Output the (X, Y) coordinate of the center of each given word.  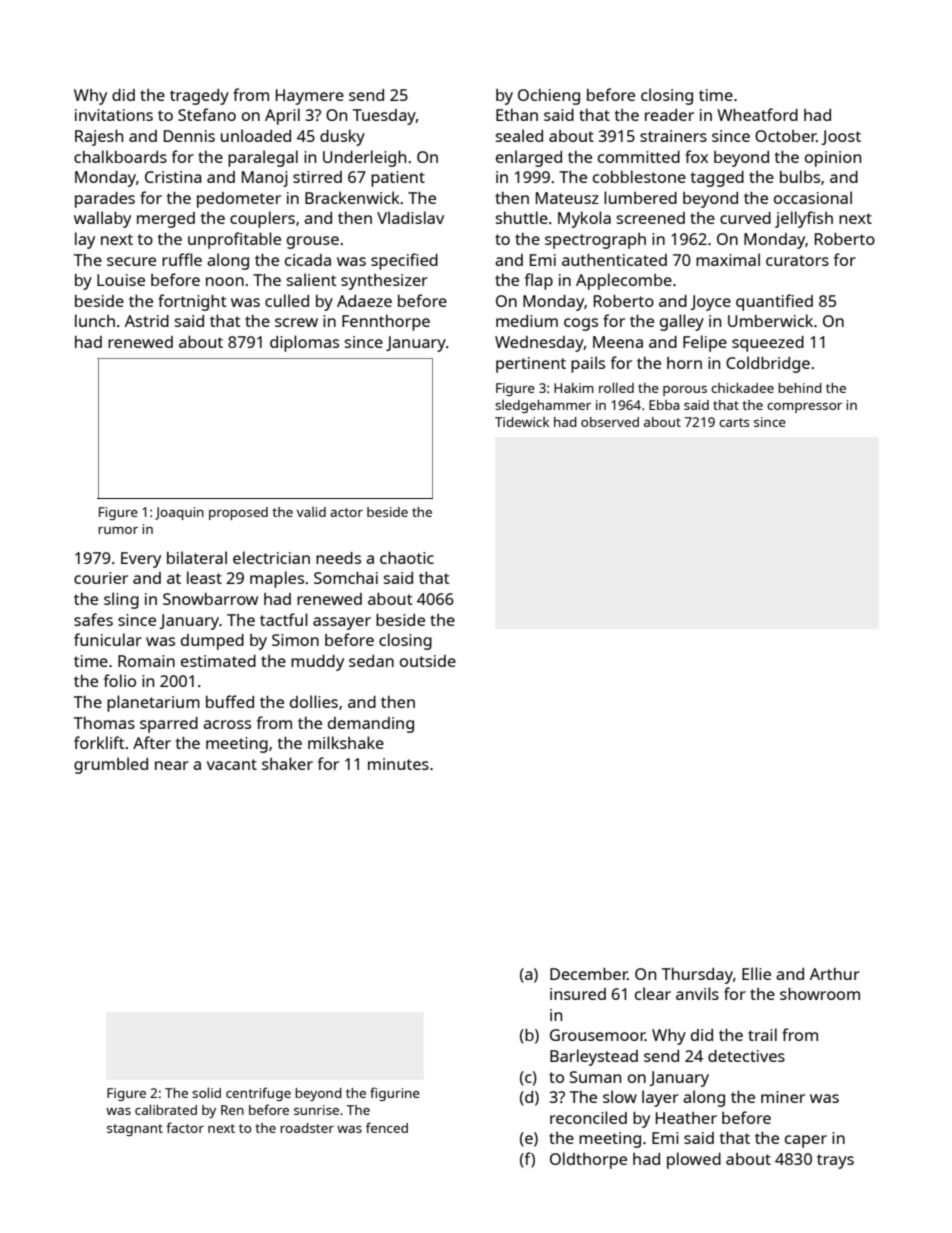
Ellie (756, 973)
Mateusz (567, 198)
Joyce (710, 303)
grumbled (111, 765)
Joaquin (179, 513)
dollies (314, 701)
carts (734, 422)
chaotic (407, 558)
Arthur (835, 974)
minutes (398, 764)
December (589, 974)
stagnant (135, 1130)
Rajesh (99, 138)
